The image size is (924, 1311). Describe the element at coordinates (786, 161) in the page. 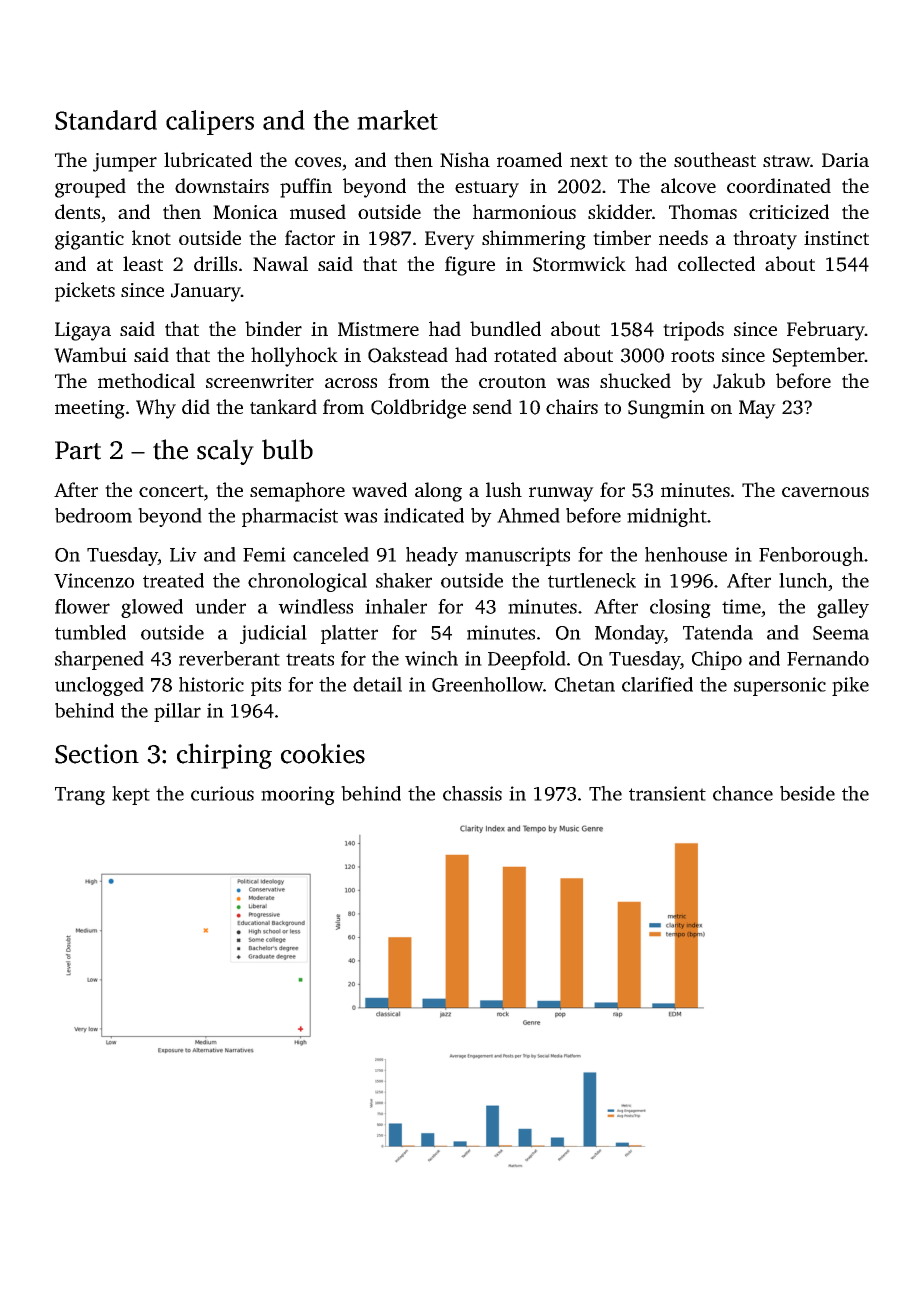

I see `straw` at that location.
